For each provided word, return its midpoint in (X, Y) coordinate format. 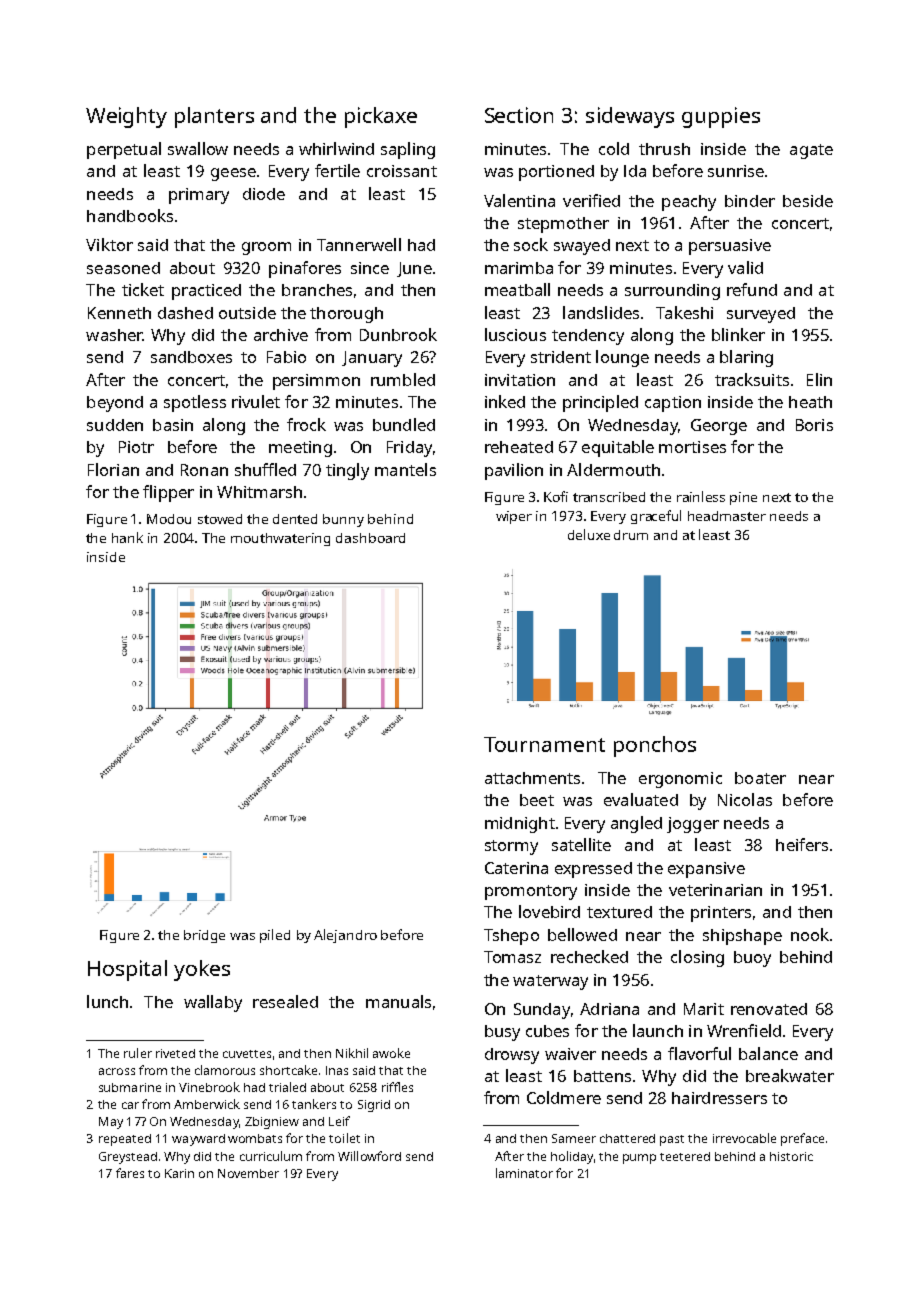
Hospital (127, 970)
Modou (169, 519)
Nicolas (745, 799)
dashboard (370, 538)
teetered (685, 1156)
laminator (524, 1173)
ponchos (655, 746)
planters (214, 117)
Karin (179, 1173)
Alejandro (345, 936)
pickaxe (381, 117)
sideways (630, 117)
